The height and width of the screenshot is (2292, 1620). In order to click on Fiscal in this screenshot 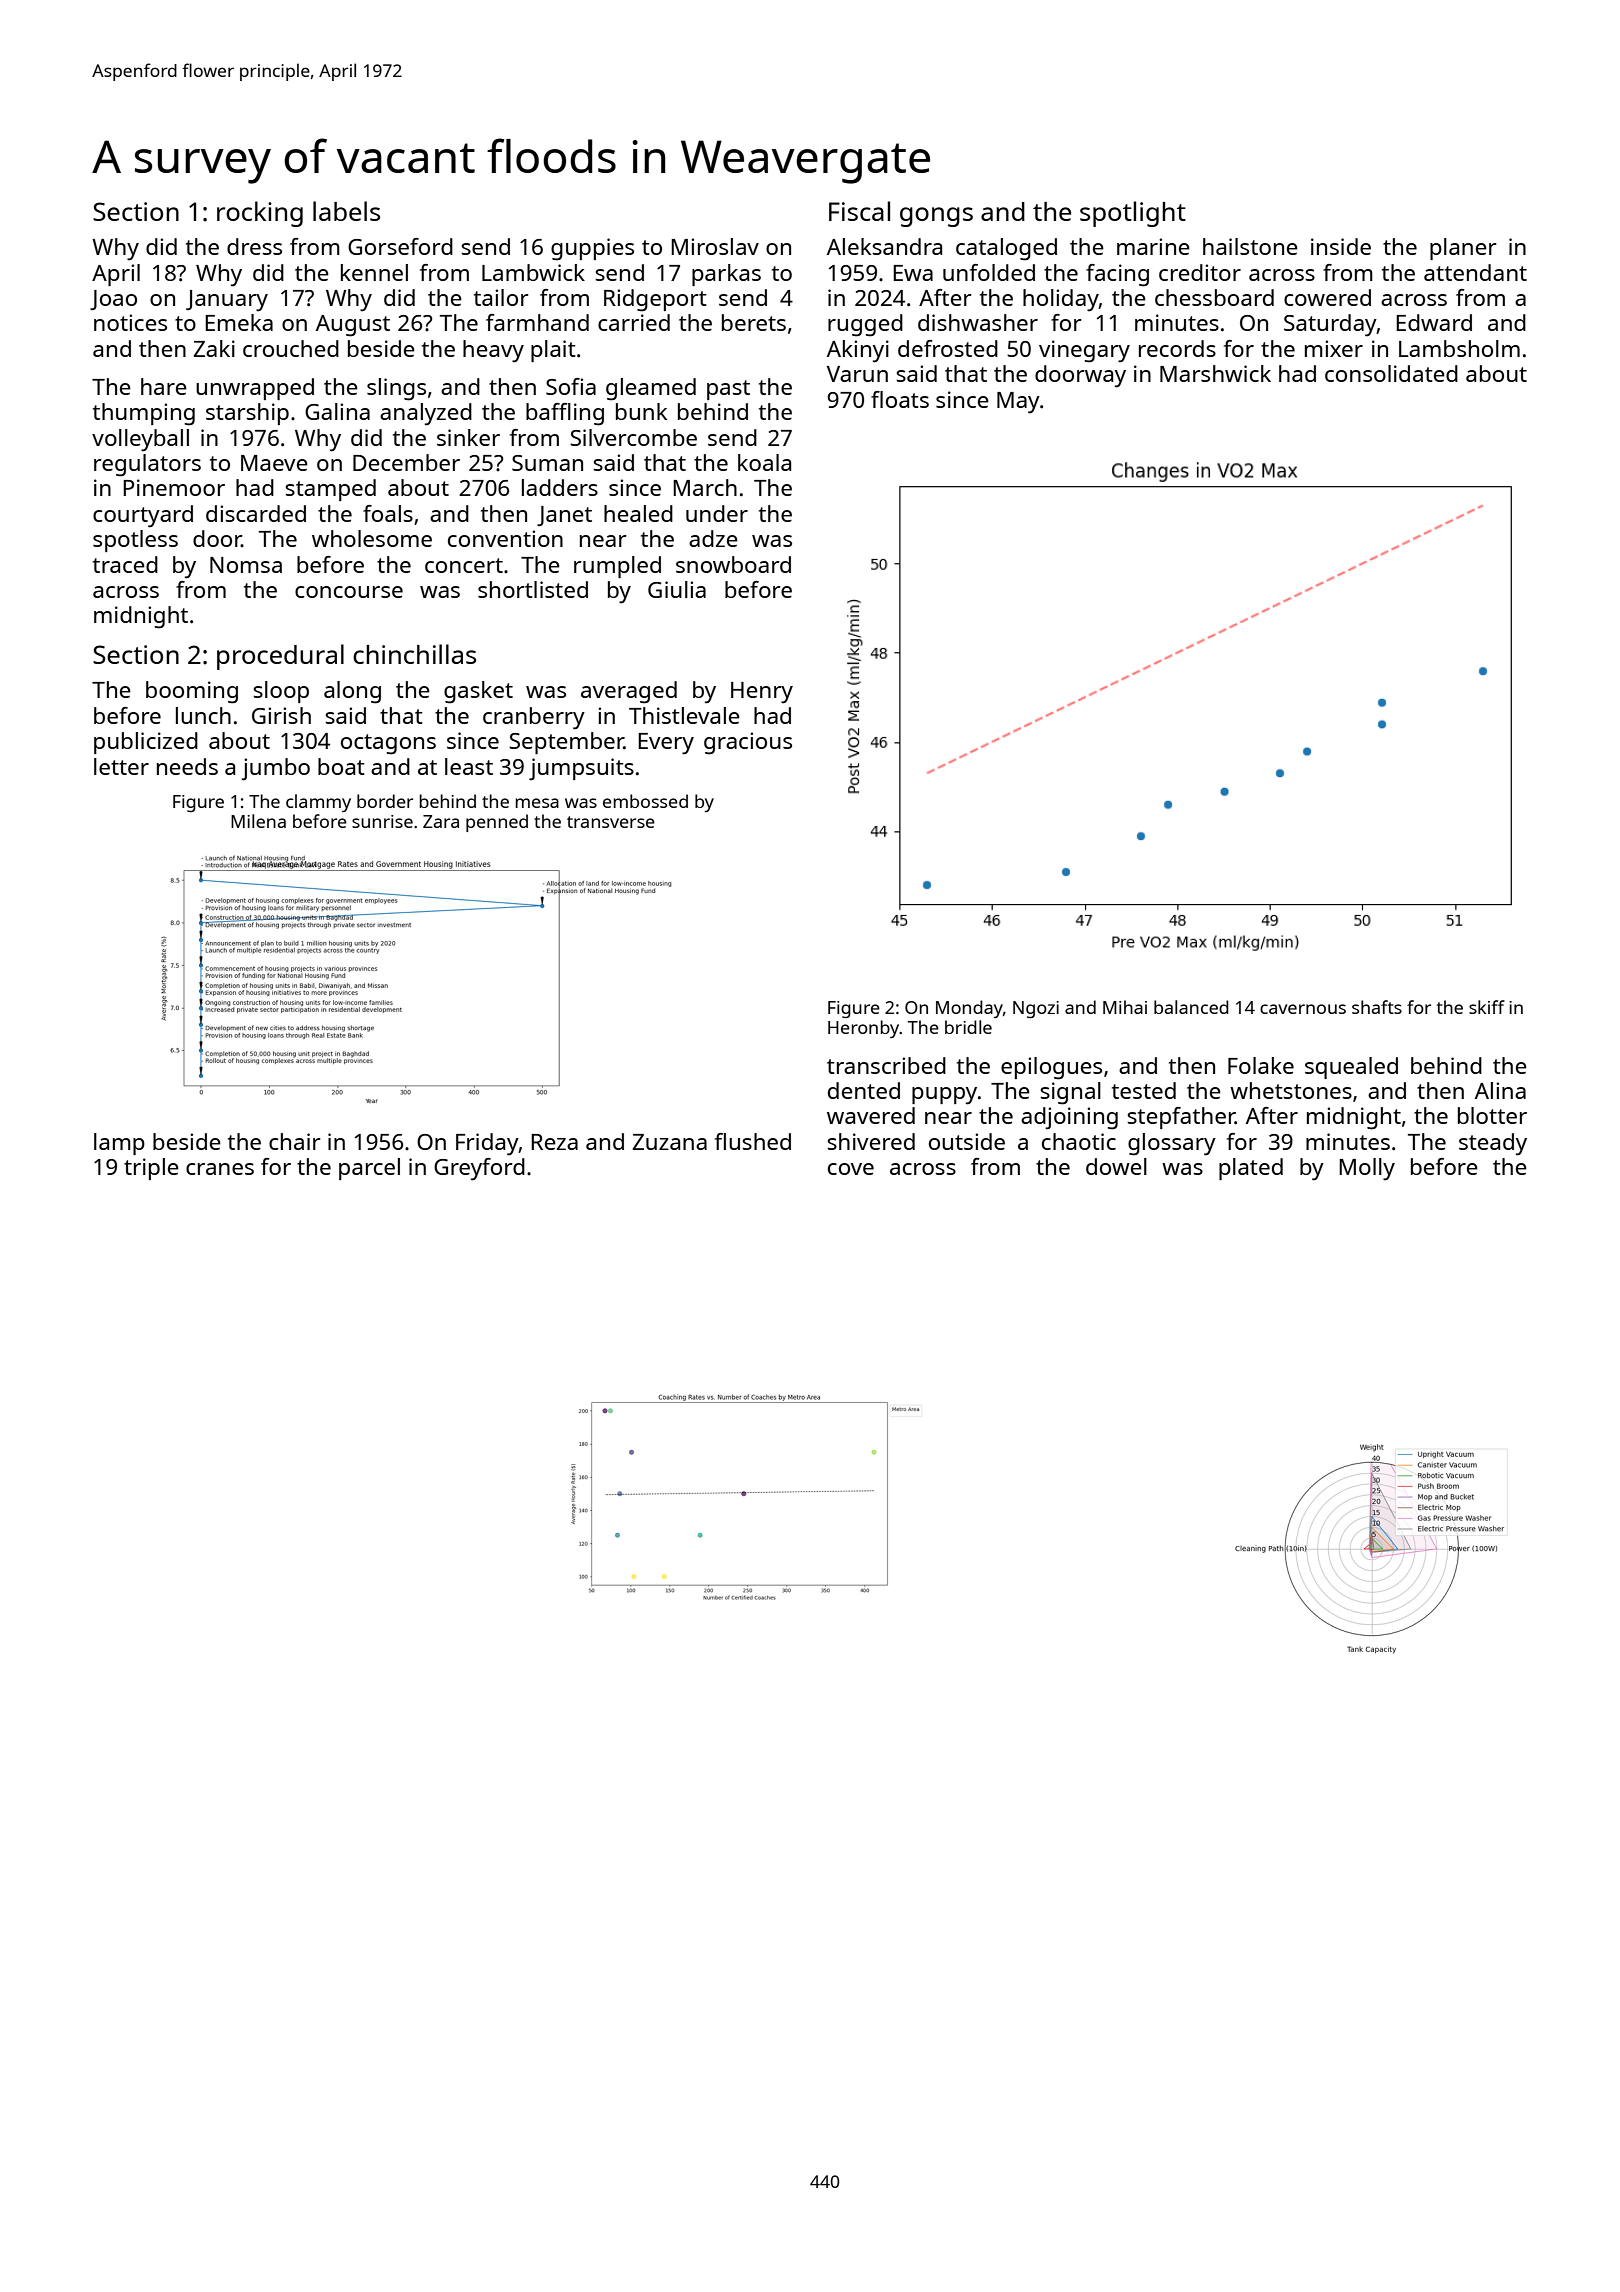, I will do `click(859, 211)`.
